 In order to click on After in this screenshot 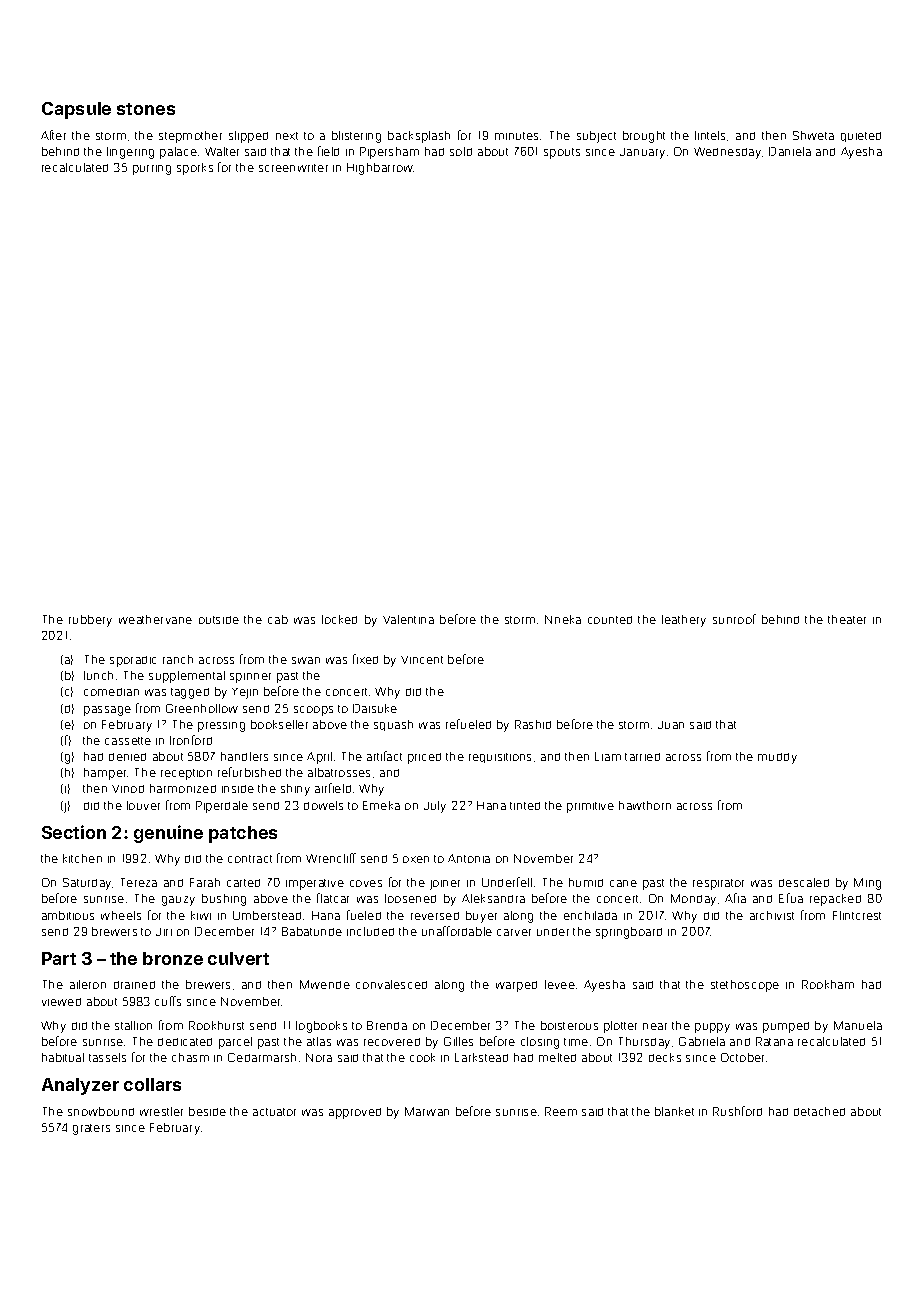, I will do `click(53, 135)`.
